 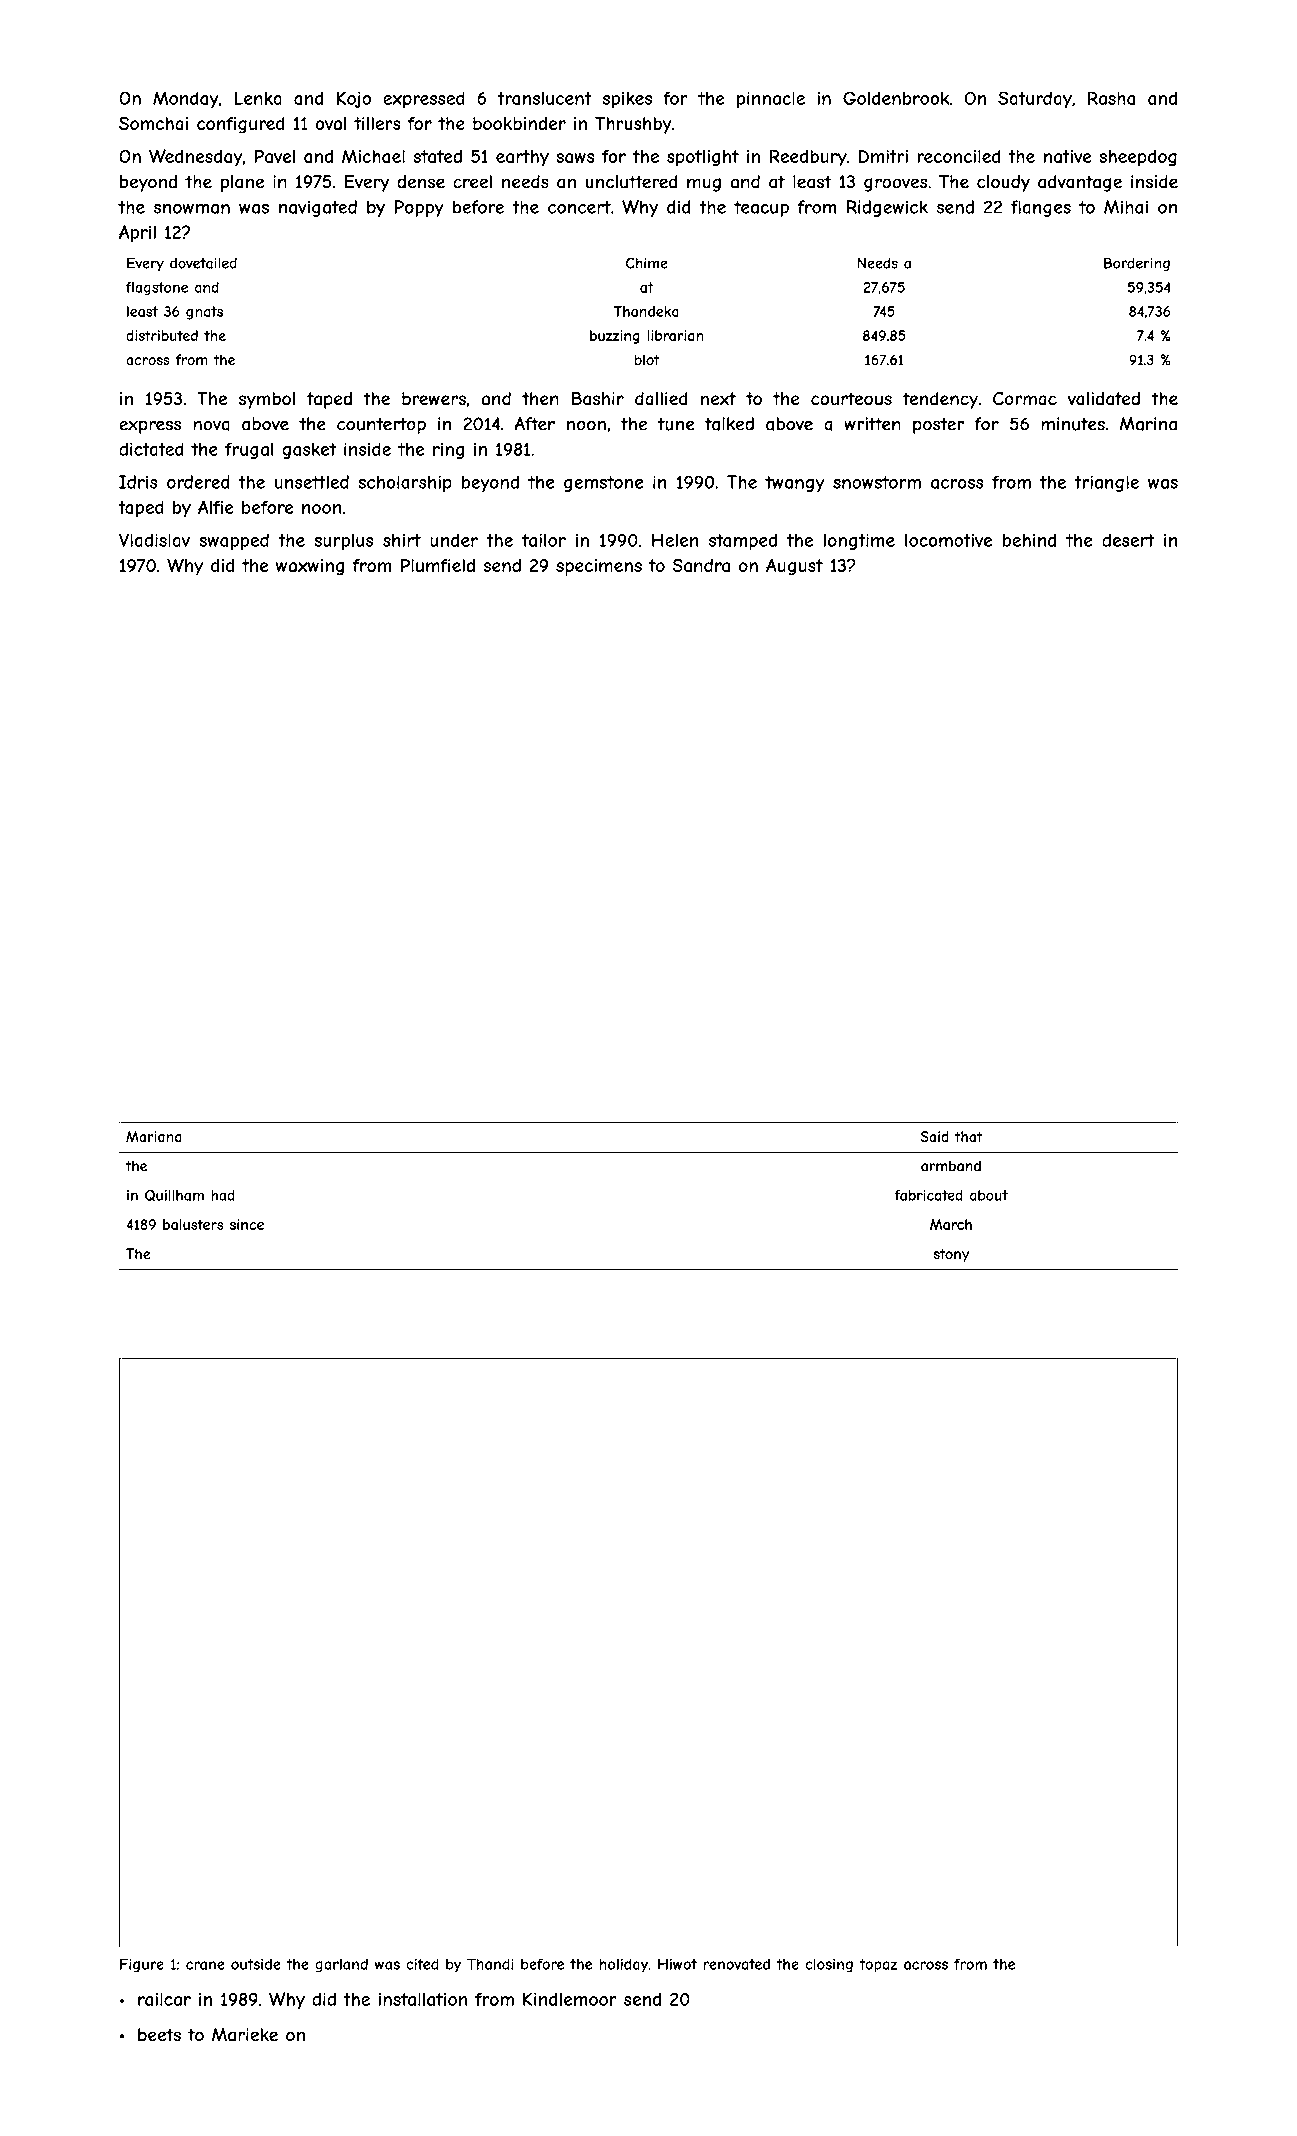 I want to click on topaz, so click(x=878, y=1966).
